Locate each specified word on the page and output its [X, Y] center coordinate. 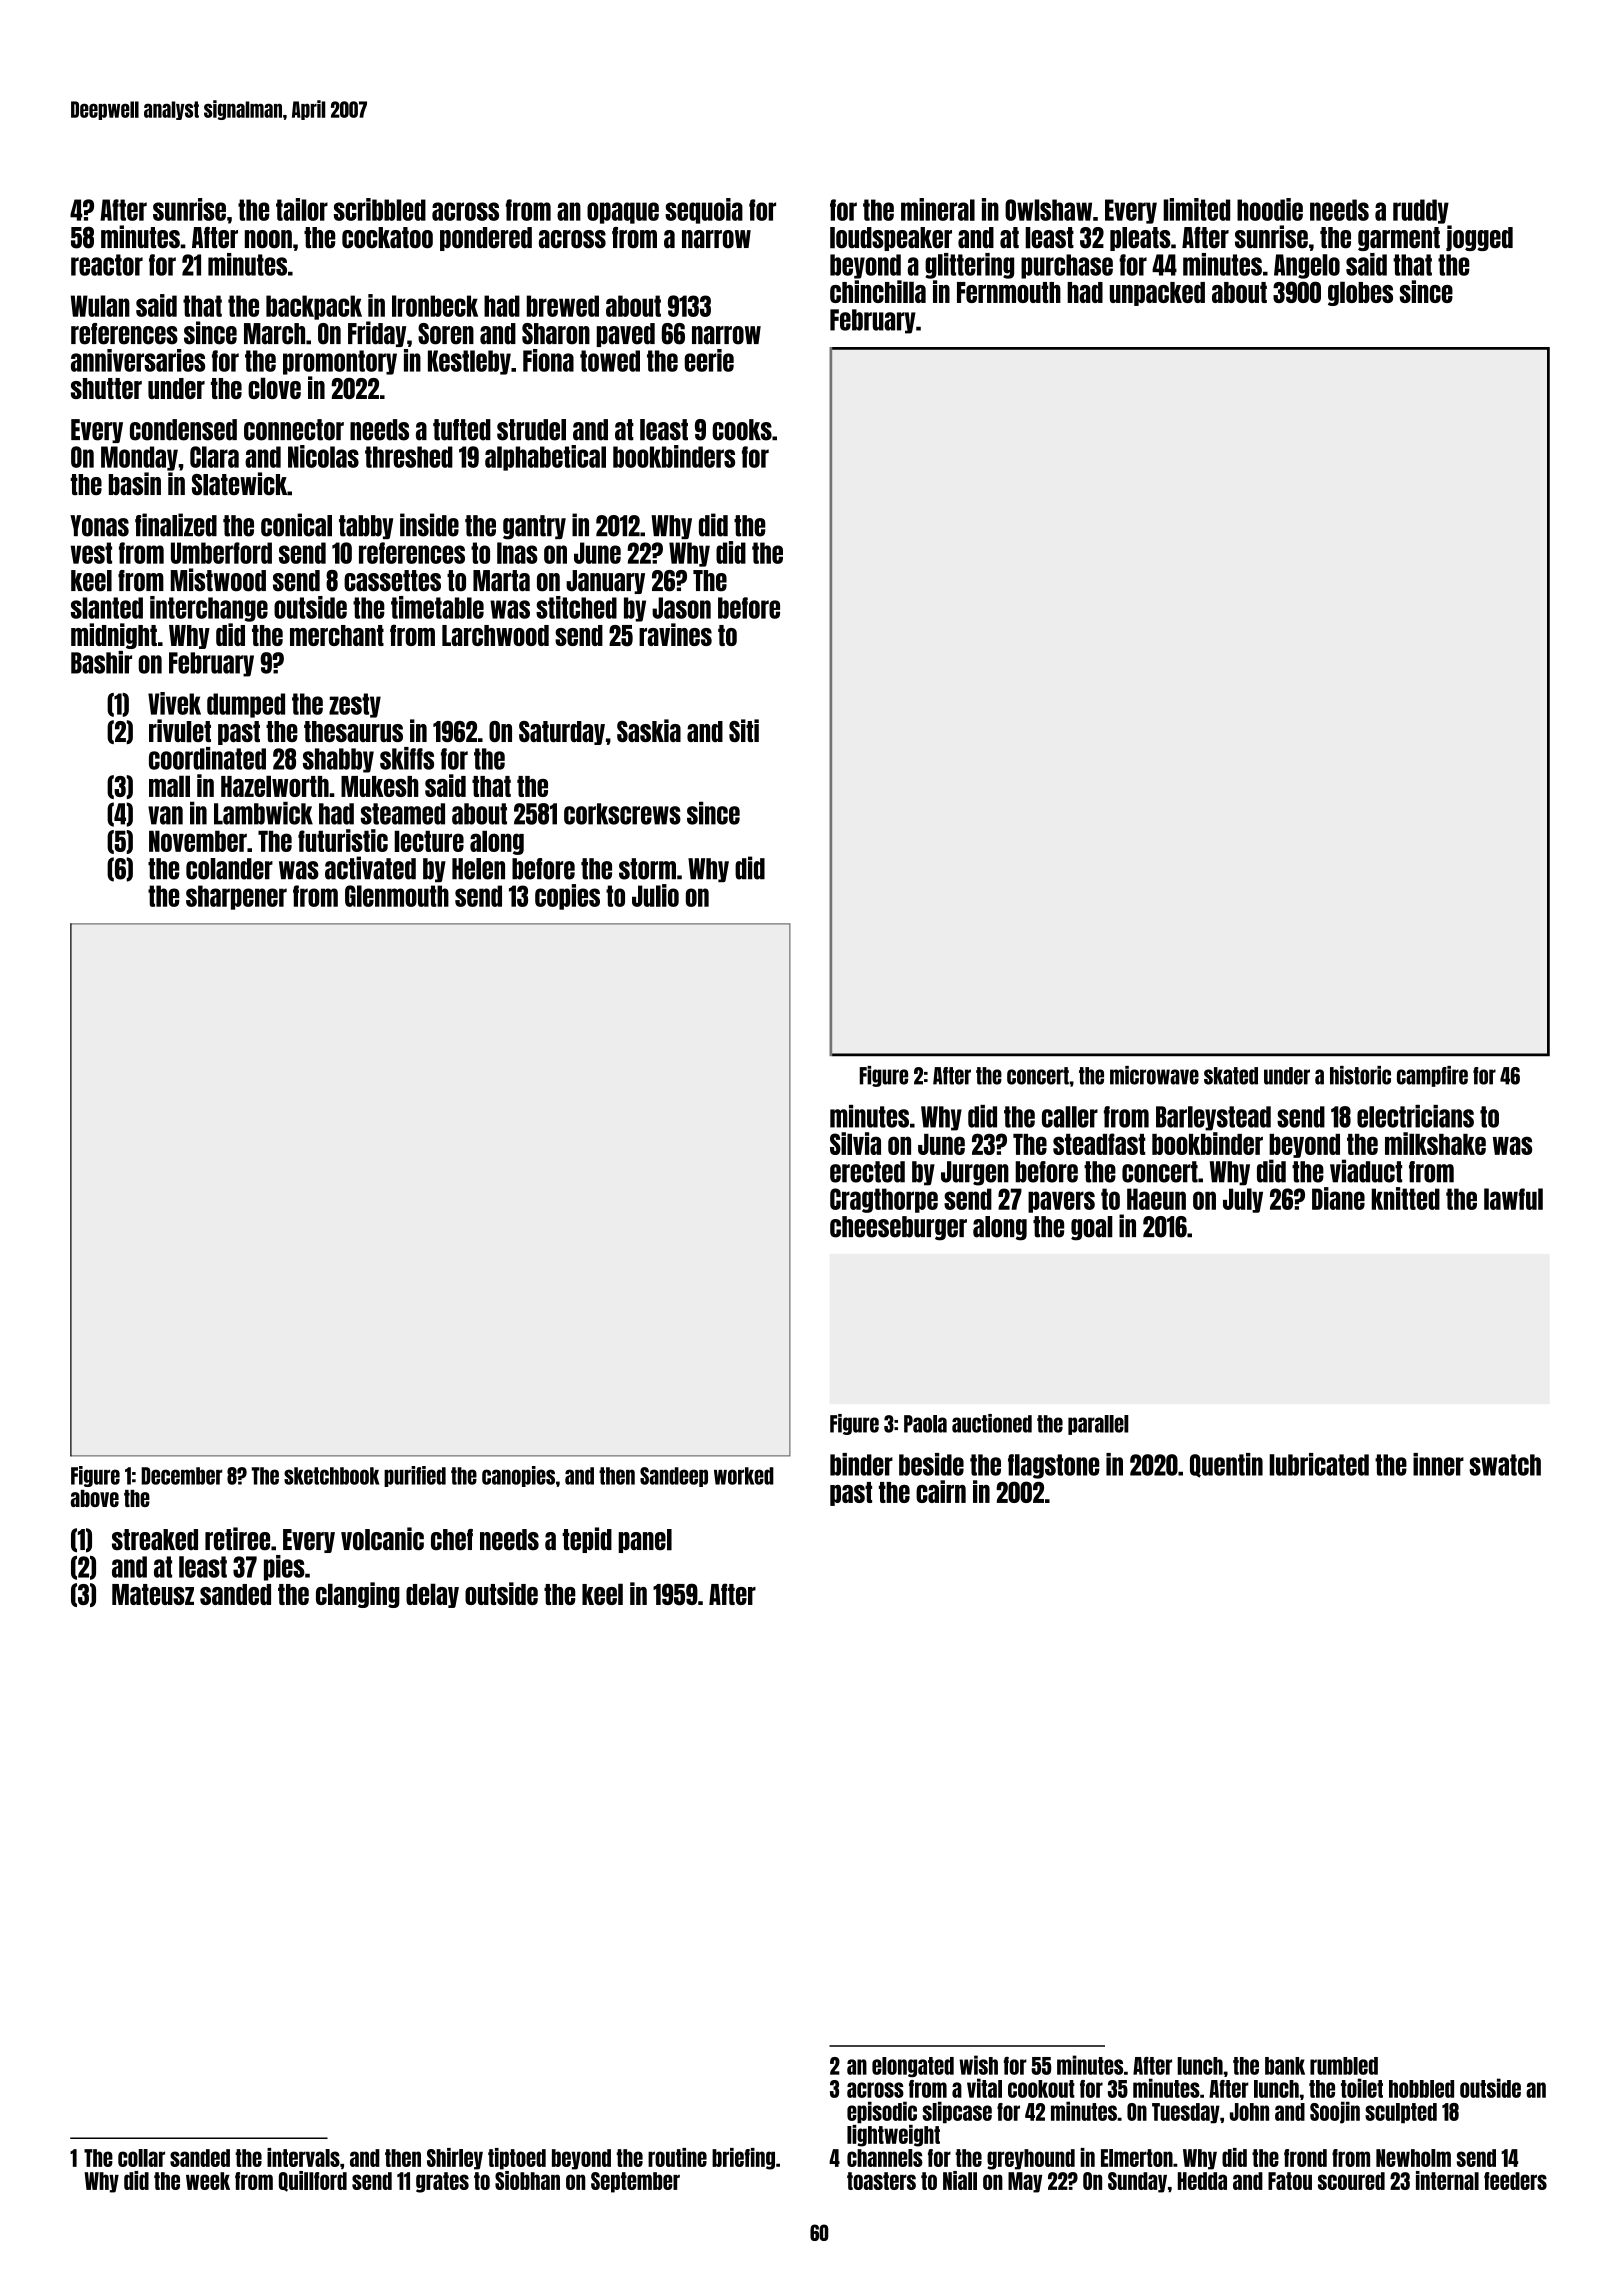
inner [1438, 1464]
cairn [941, 1491]
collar [141, 2158]
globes [1360, 293]
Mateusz [153, 1594]
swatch [1505, 1465]
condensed [183, 430]
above [95, 1498]
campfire [1432, 1076]
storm [647, 869]
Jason [681, 608]
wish [978, 2065]
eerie [709, 360]
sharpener [236, 897]
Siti [744, 730]
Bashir [101, 662]
